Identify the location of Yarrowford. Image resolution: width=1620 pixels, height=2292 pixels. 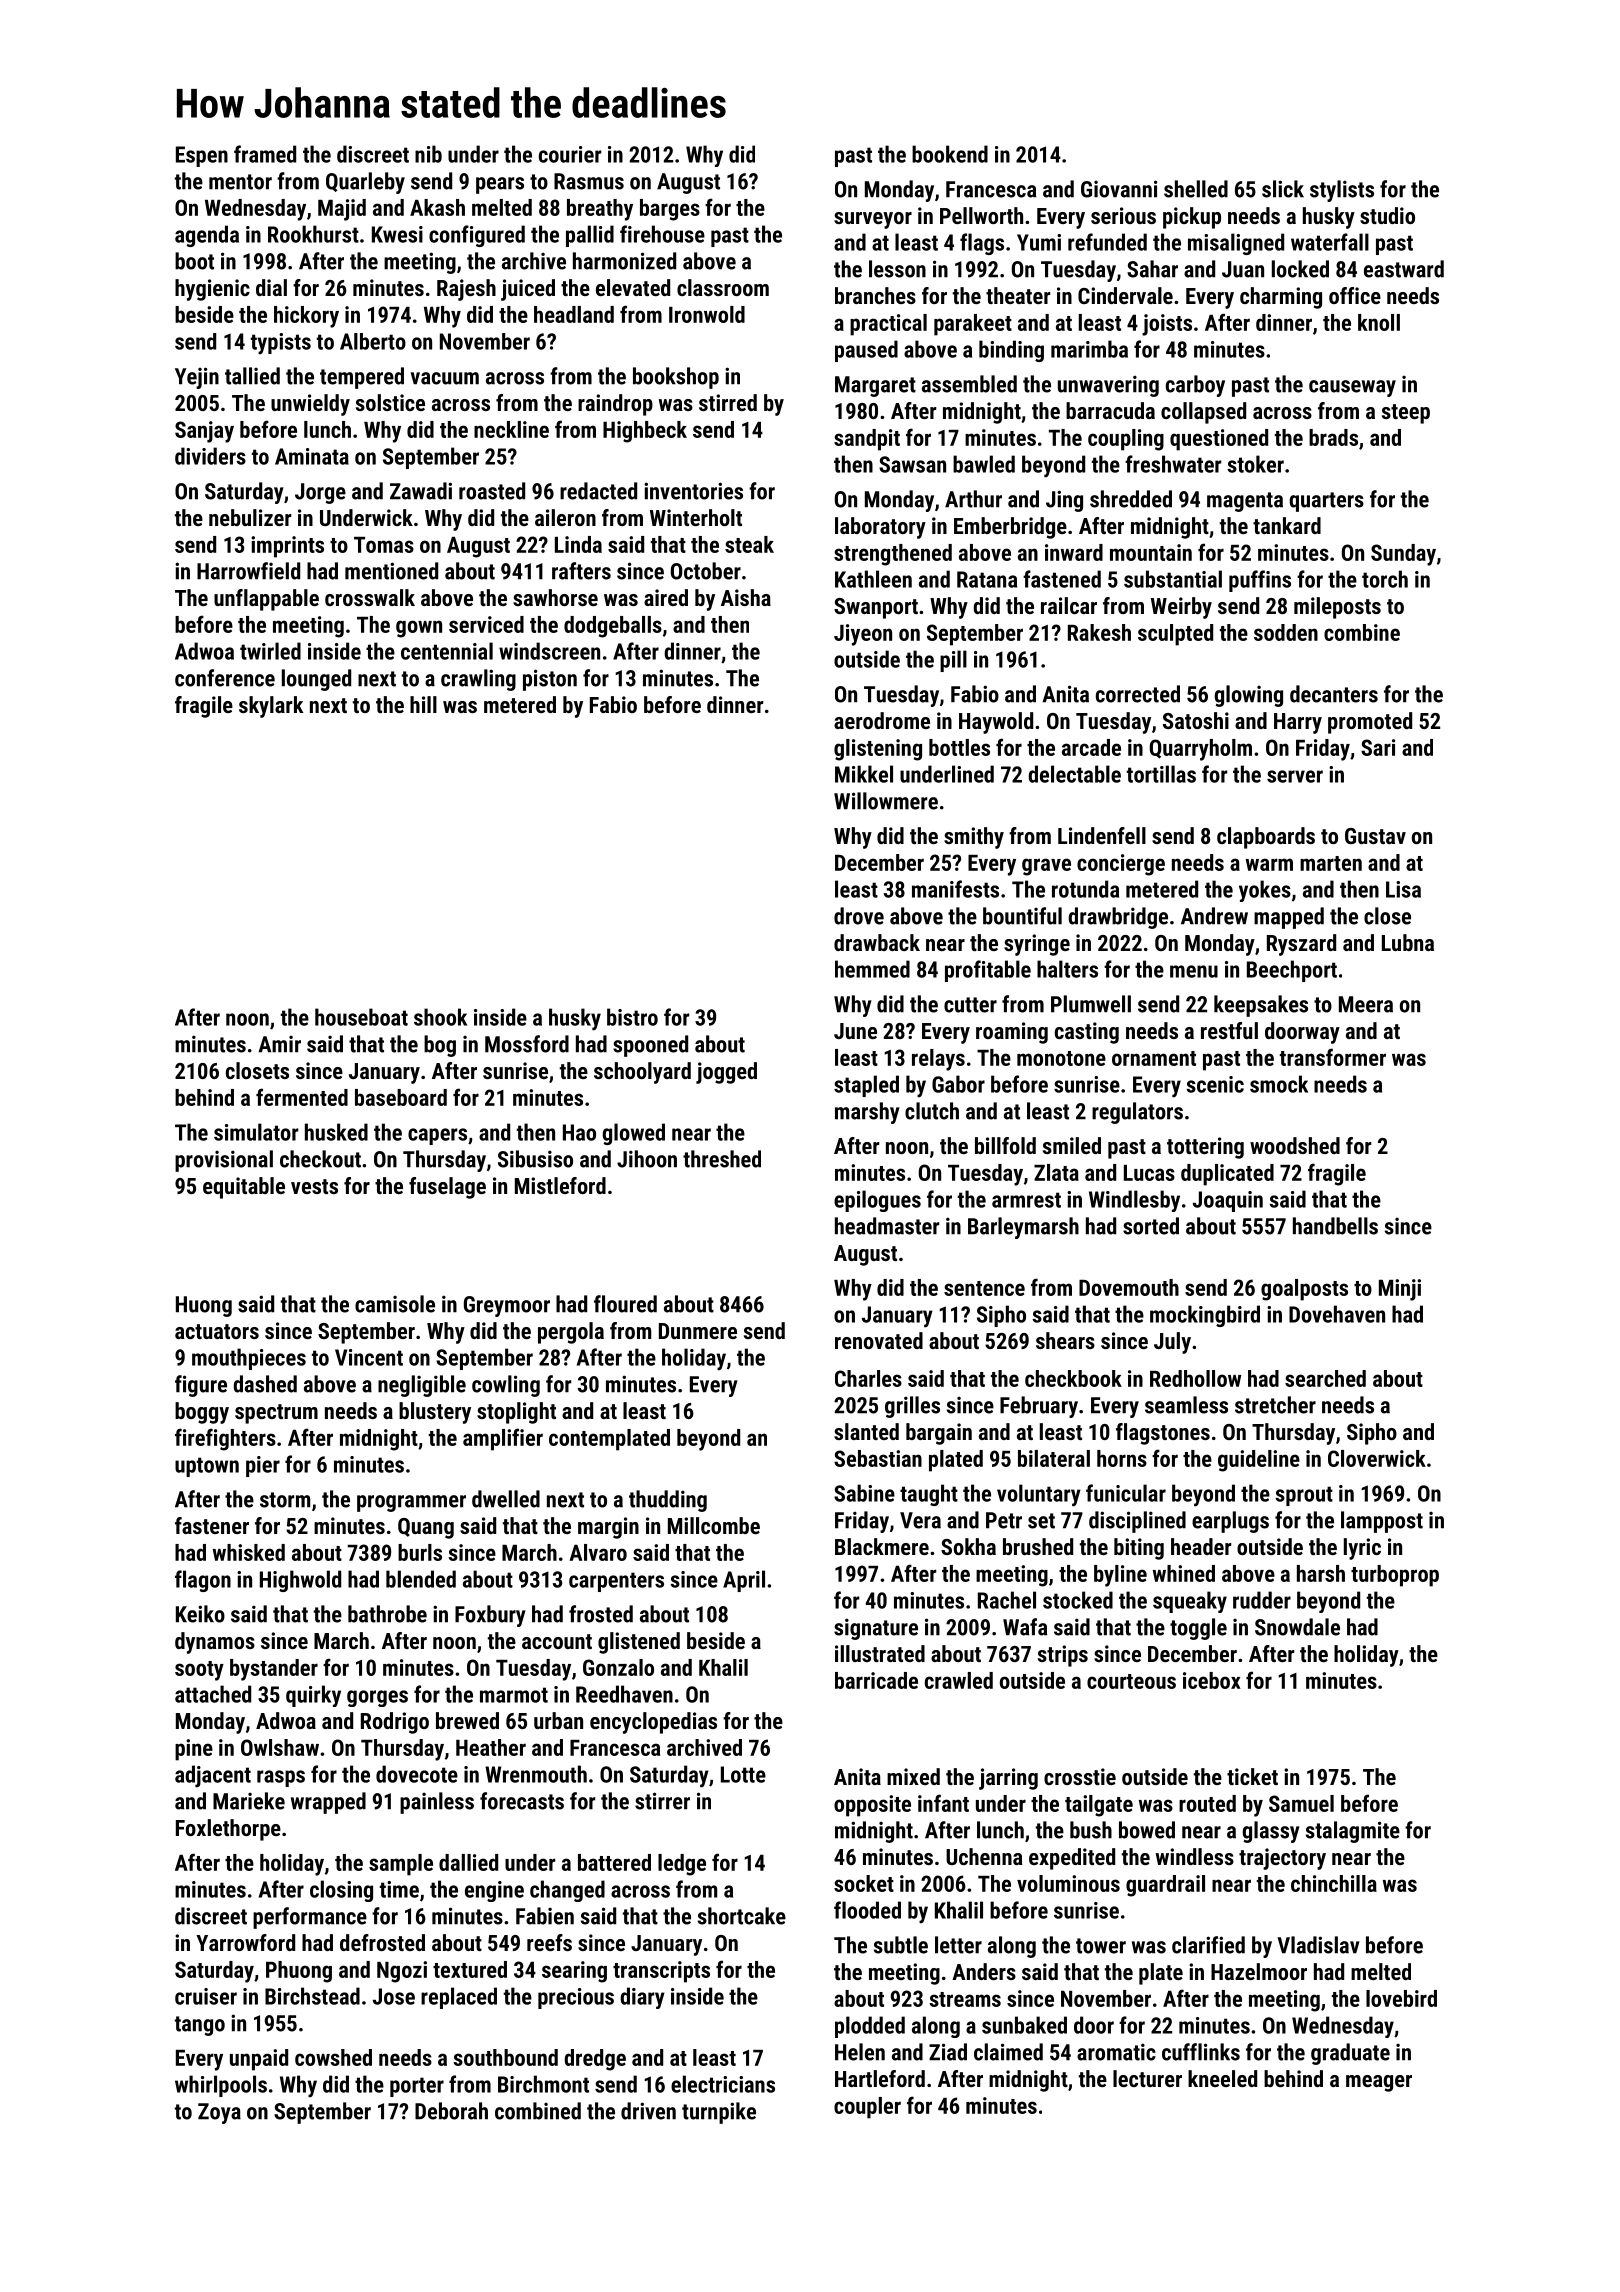
(245, 1942).
